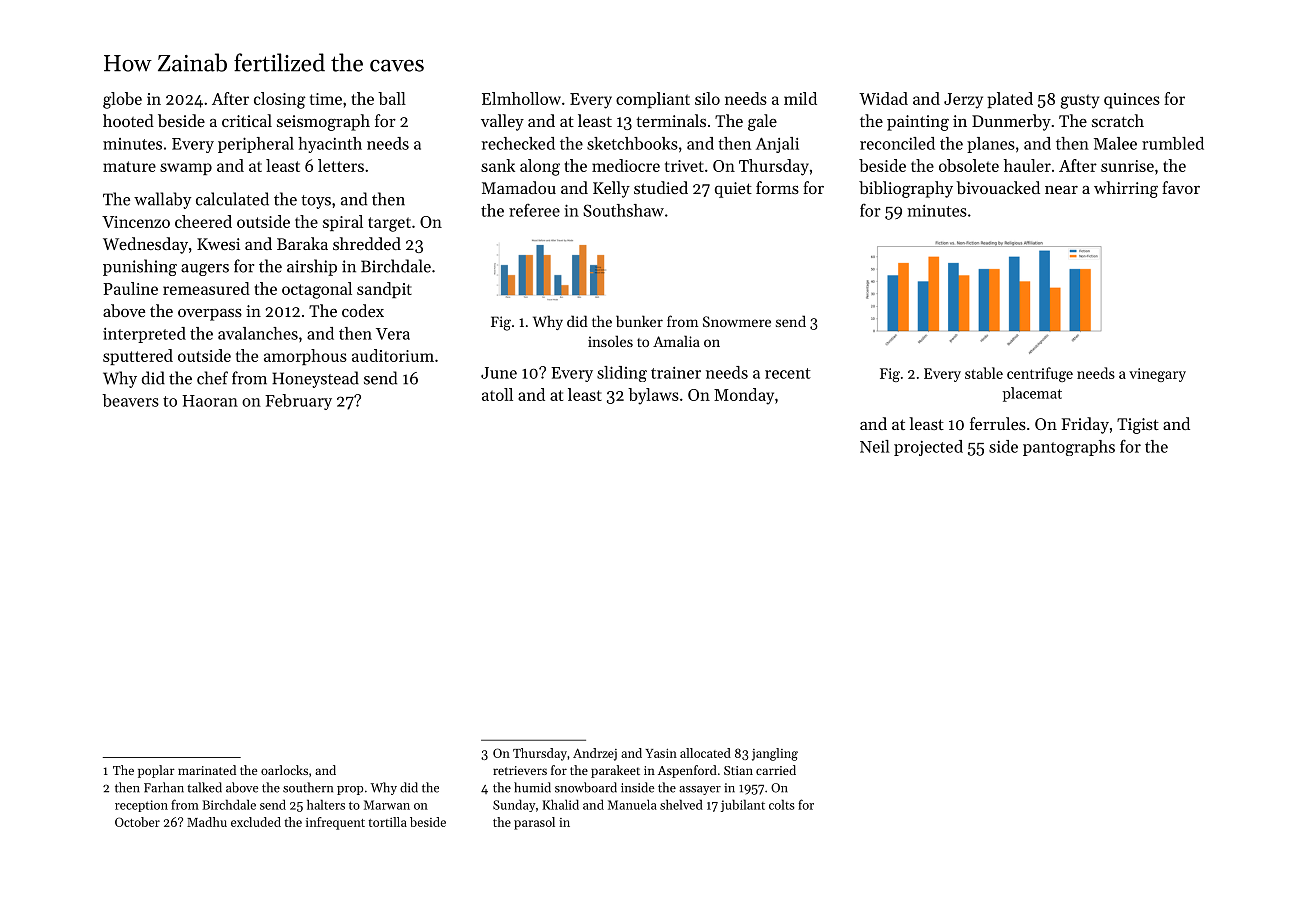 Image resolution: width=1308 pixels, height=924 pixels. What do you see at coordinates (534, 823) in the image?
I see `parasol` at bounding box center [534, 823].
